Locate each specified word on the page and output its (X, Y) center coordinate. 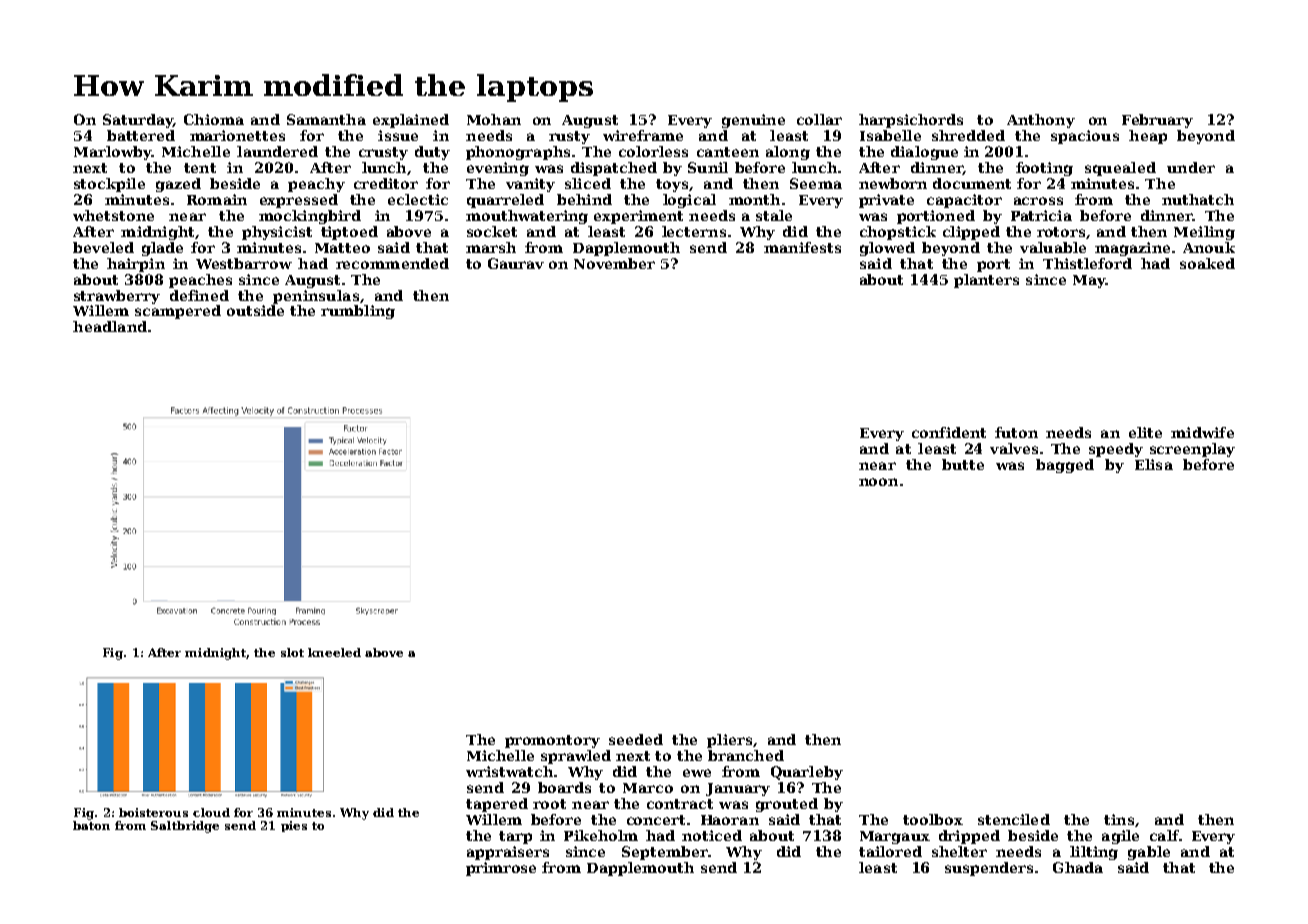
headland (110, 326)
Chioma (214, 119)
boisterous (153, 812)
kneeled (334, 652)
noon (878, 482)
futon (1016, 432)
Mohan (494, 119)
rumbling (358, 312)
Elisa (1154, 464)
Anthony (1041, 121)
